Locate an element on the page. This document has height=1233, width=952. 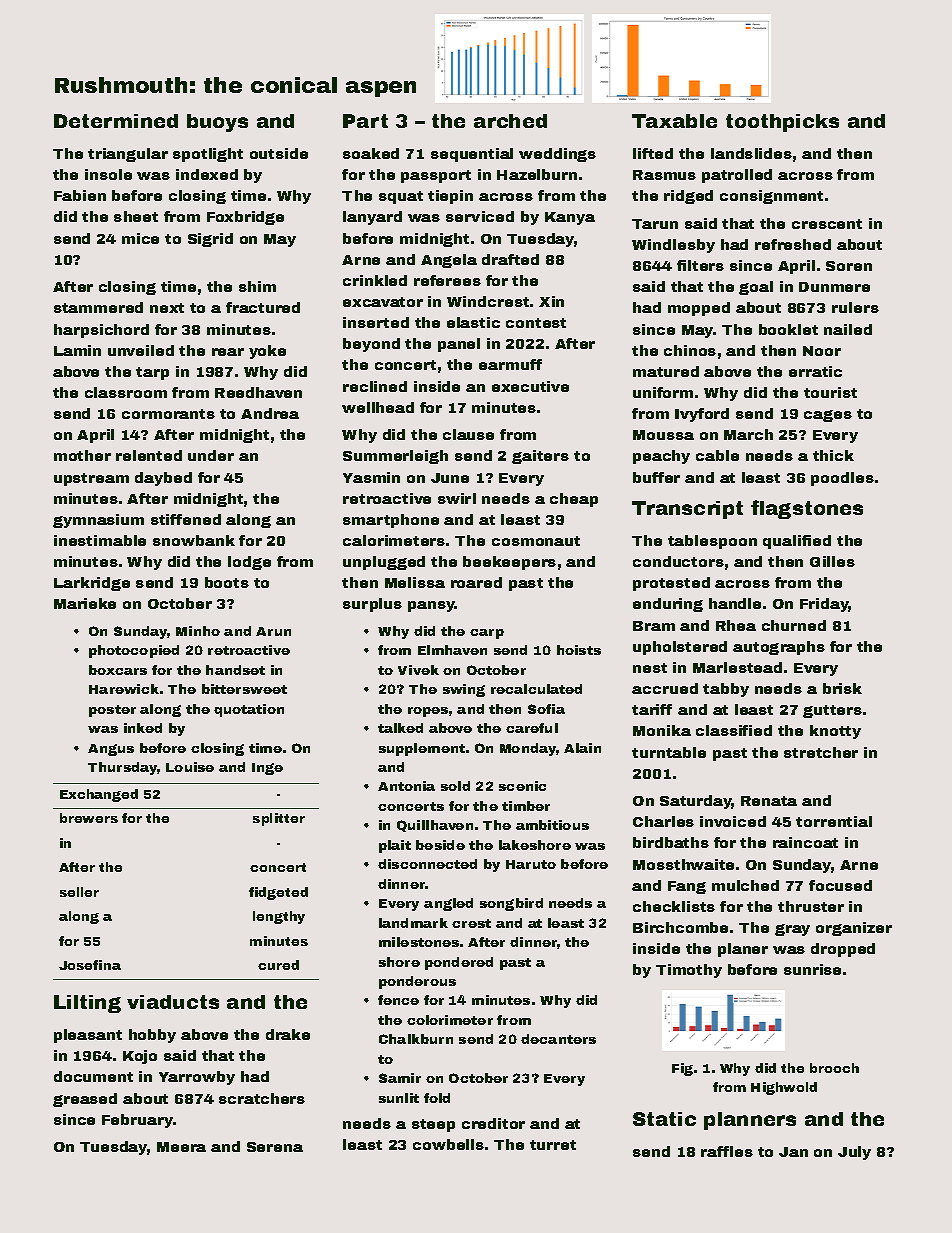
Marieke is located at coordinates (85, 603).
